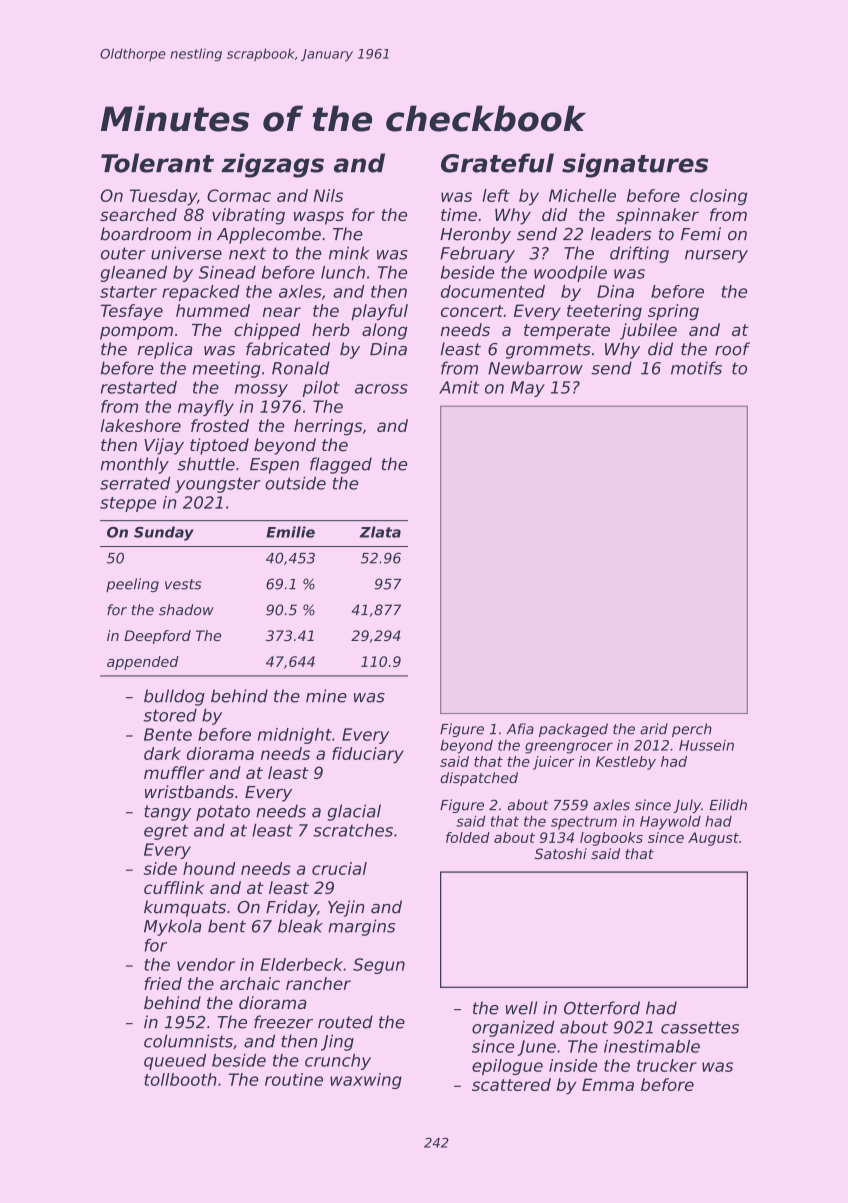 The image size is (848, 1203). What do you see at coordinates (272, 165) in the screenshot?
I see `zigzags` at bounding box center [272, 165].
